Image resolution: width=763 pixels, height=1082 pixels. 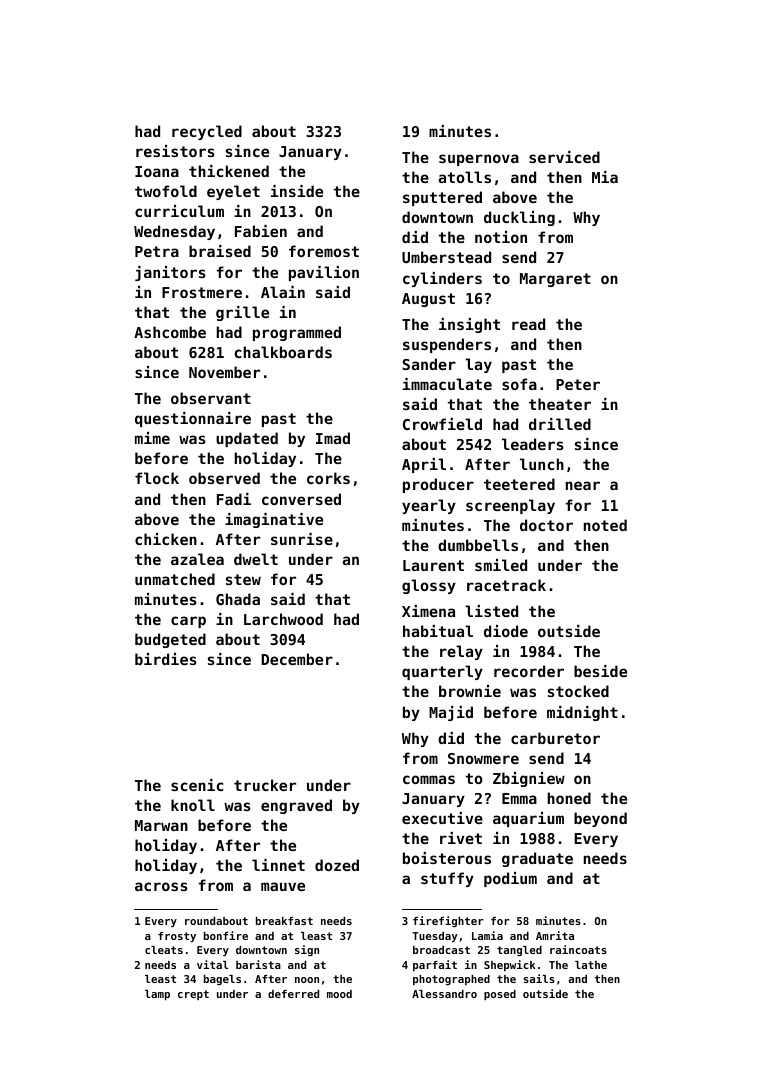 What do you see at coordinates (175, 151) in the screenshot?
I see `resistors` at bounding box center [175, 151].
